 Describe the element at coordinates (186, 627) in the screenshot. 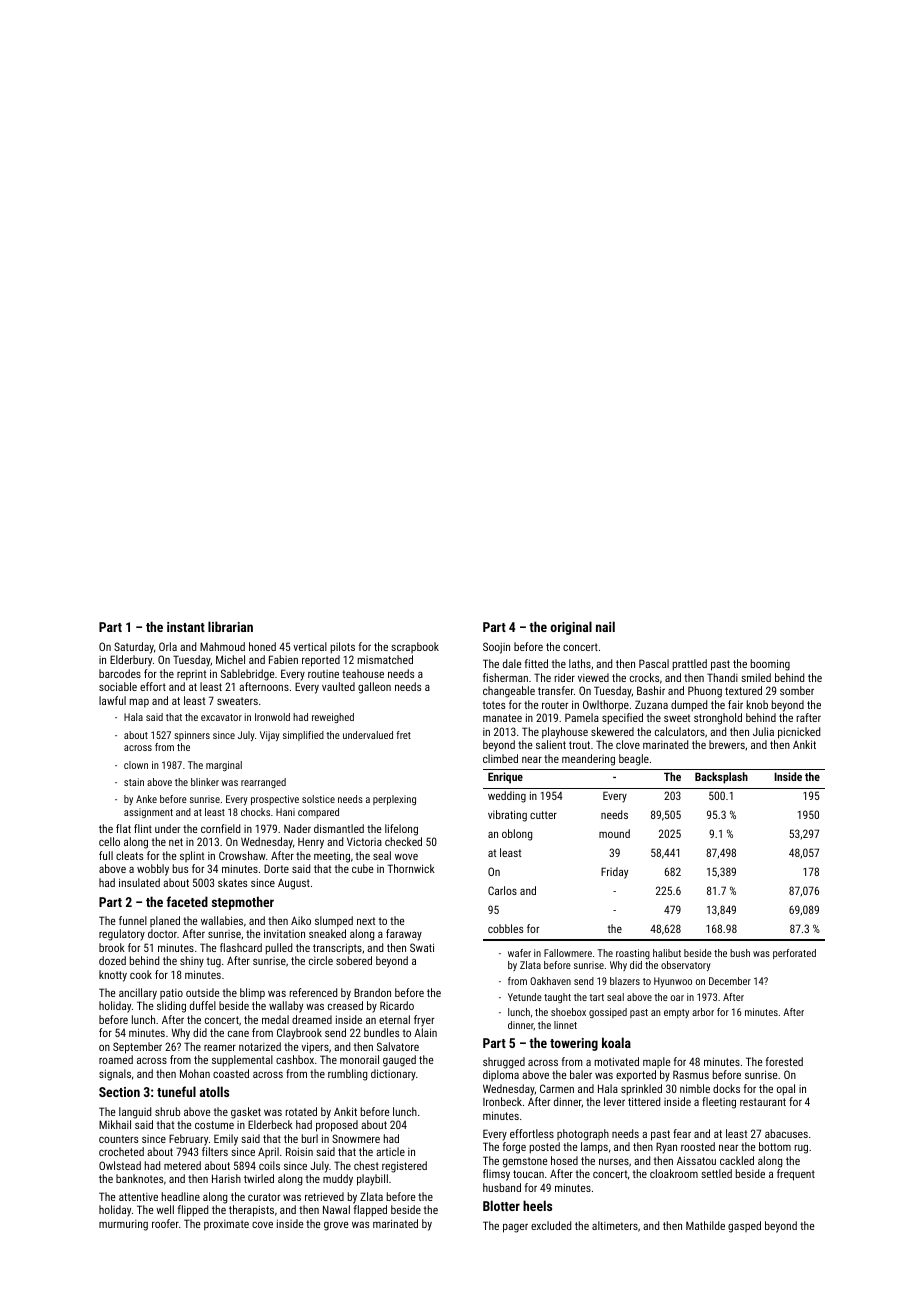

I see `instant` at that location.
